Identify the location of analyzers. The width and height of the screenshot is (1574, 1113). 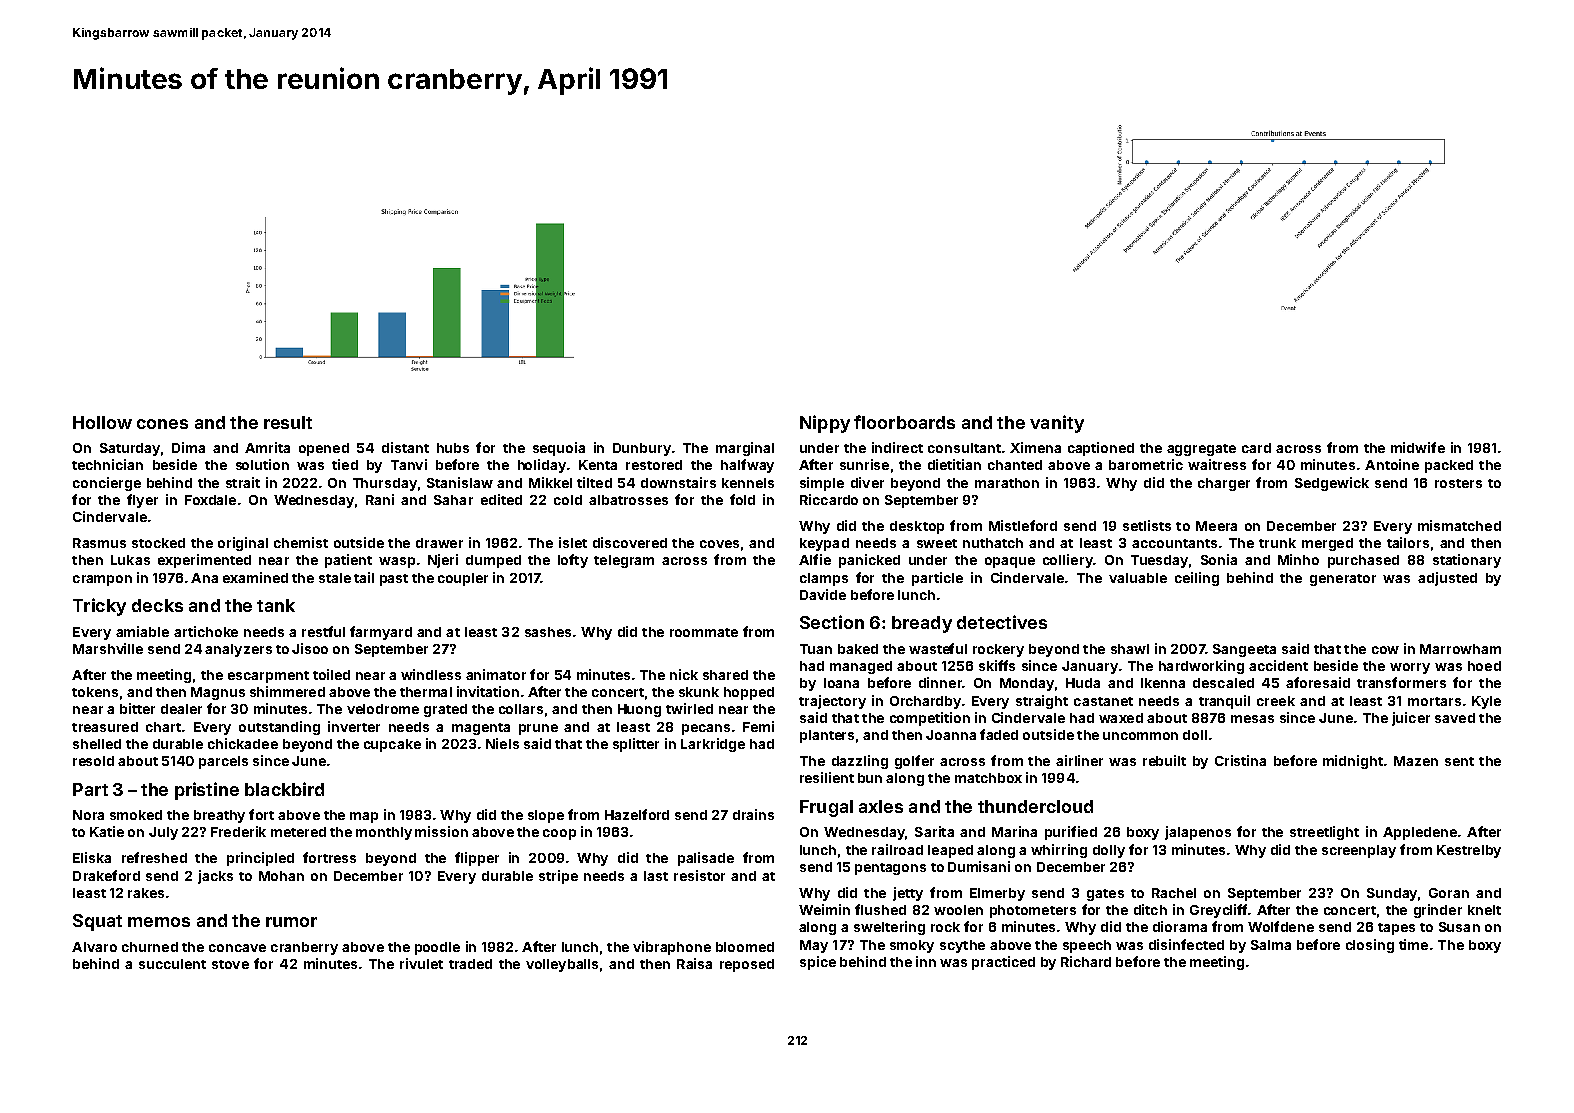
(238, 650).
